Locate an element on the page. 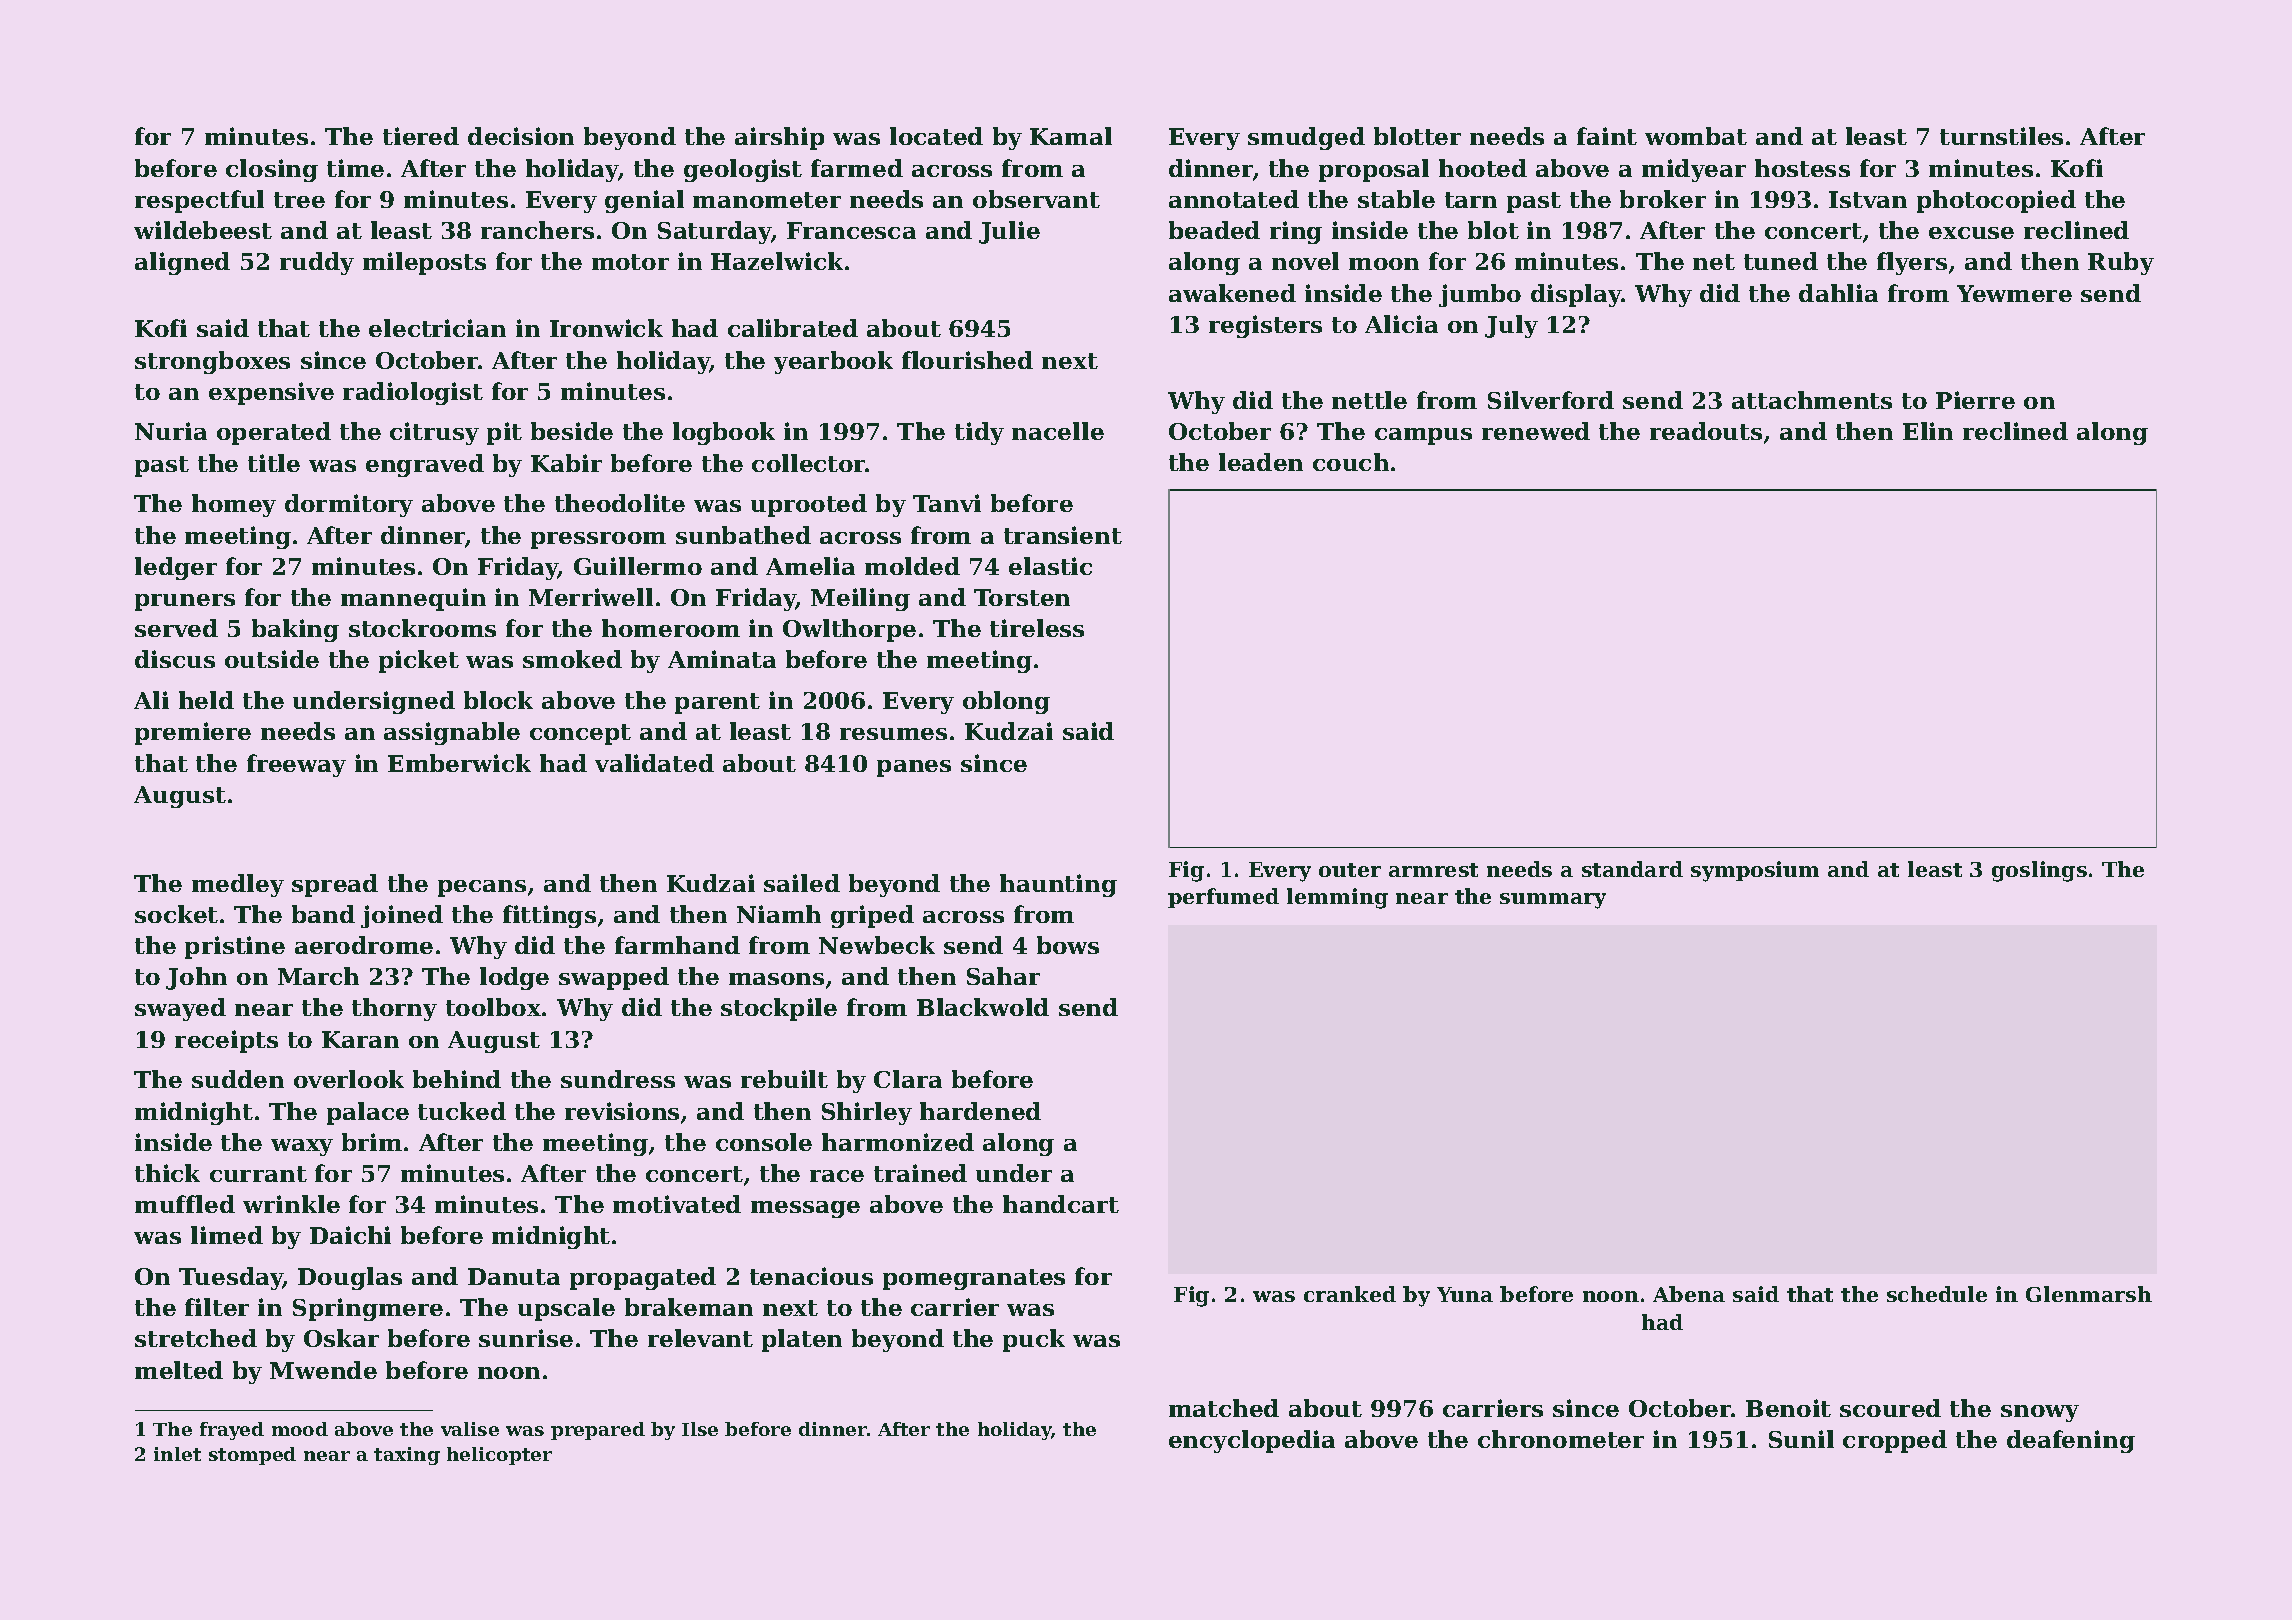 Image resolution: width=2292 pixels, height=1620 pixels. Blackwold is located at coordinates (983, 1007).
